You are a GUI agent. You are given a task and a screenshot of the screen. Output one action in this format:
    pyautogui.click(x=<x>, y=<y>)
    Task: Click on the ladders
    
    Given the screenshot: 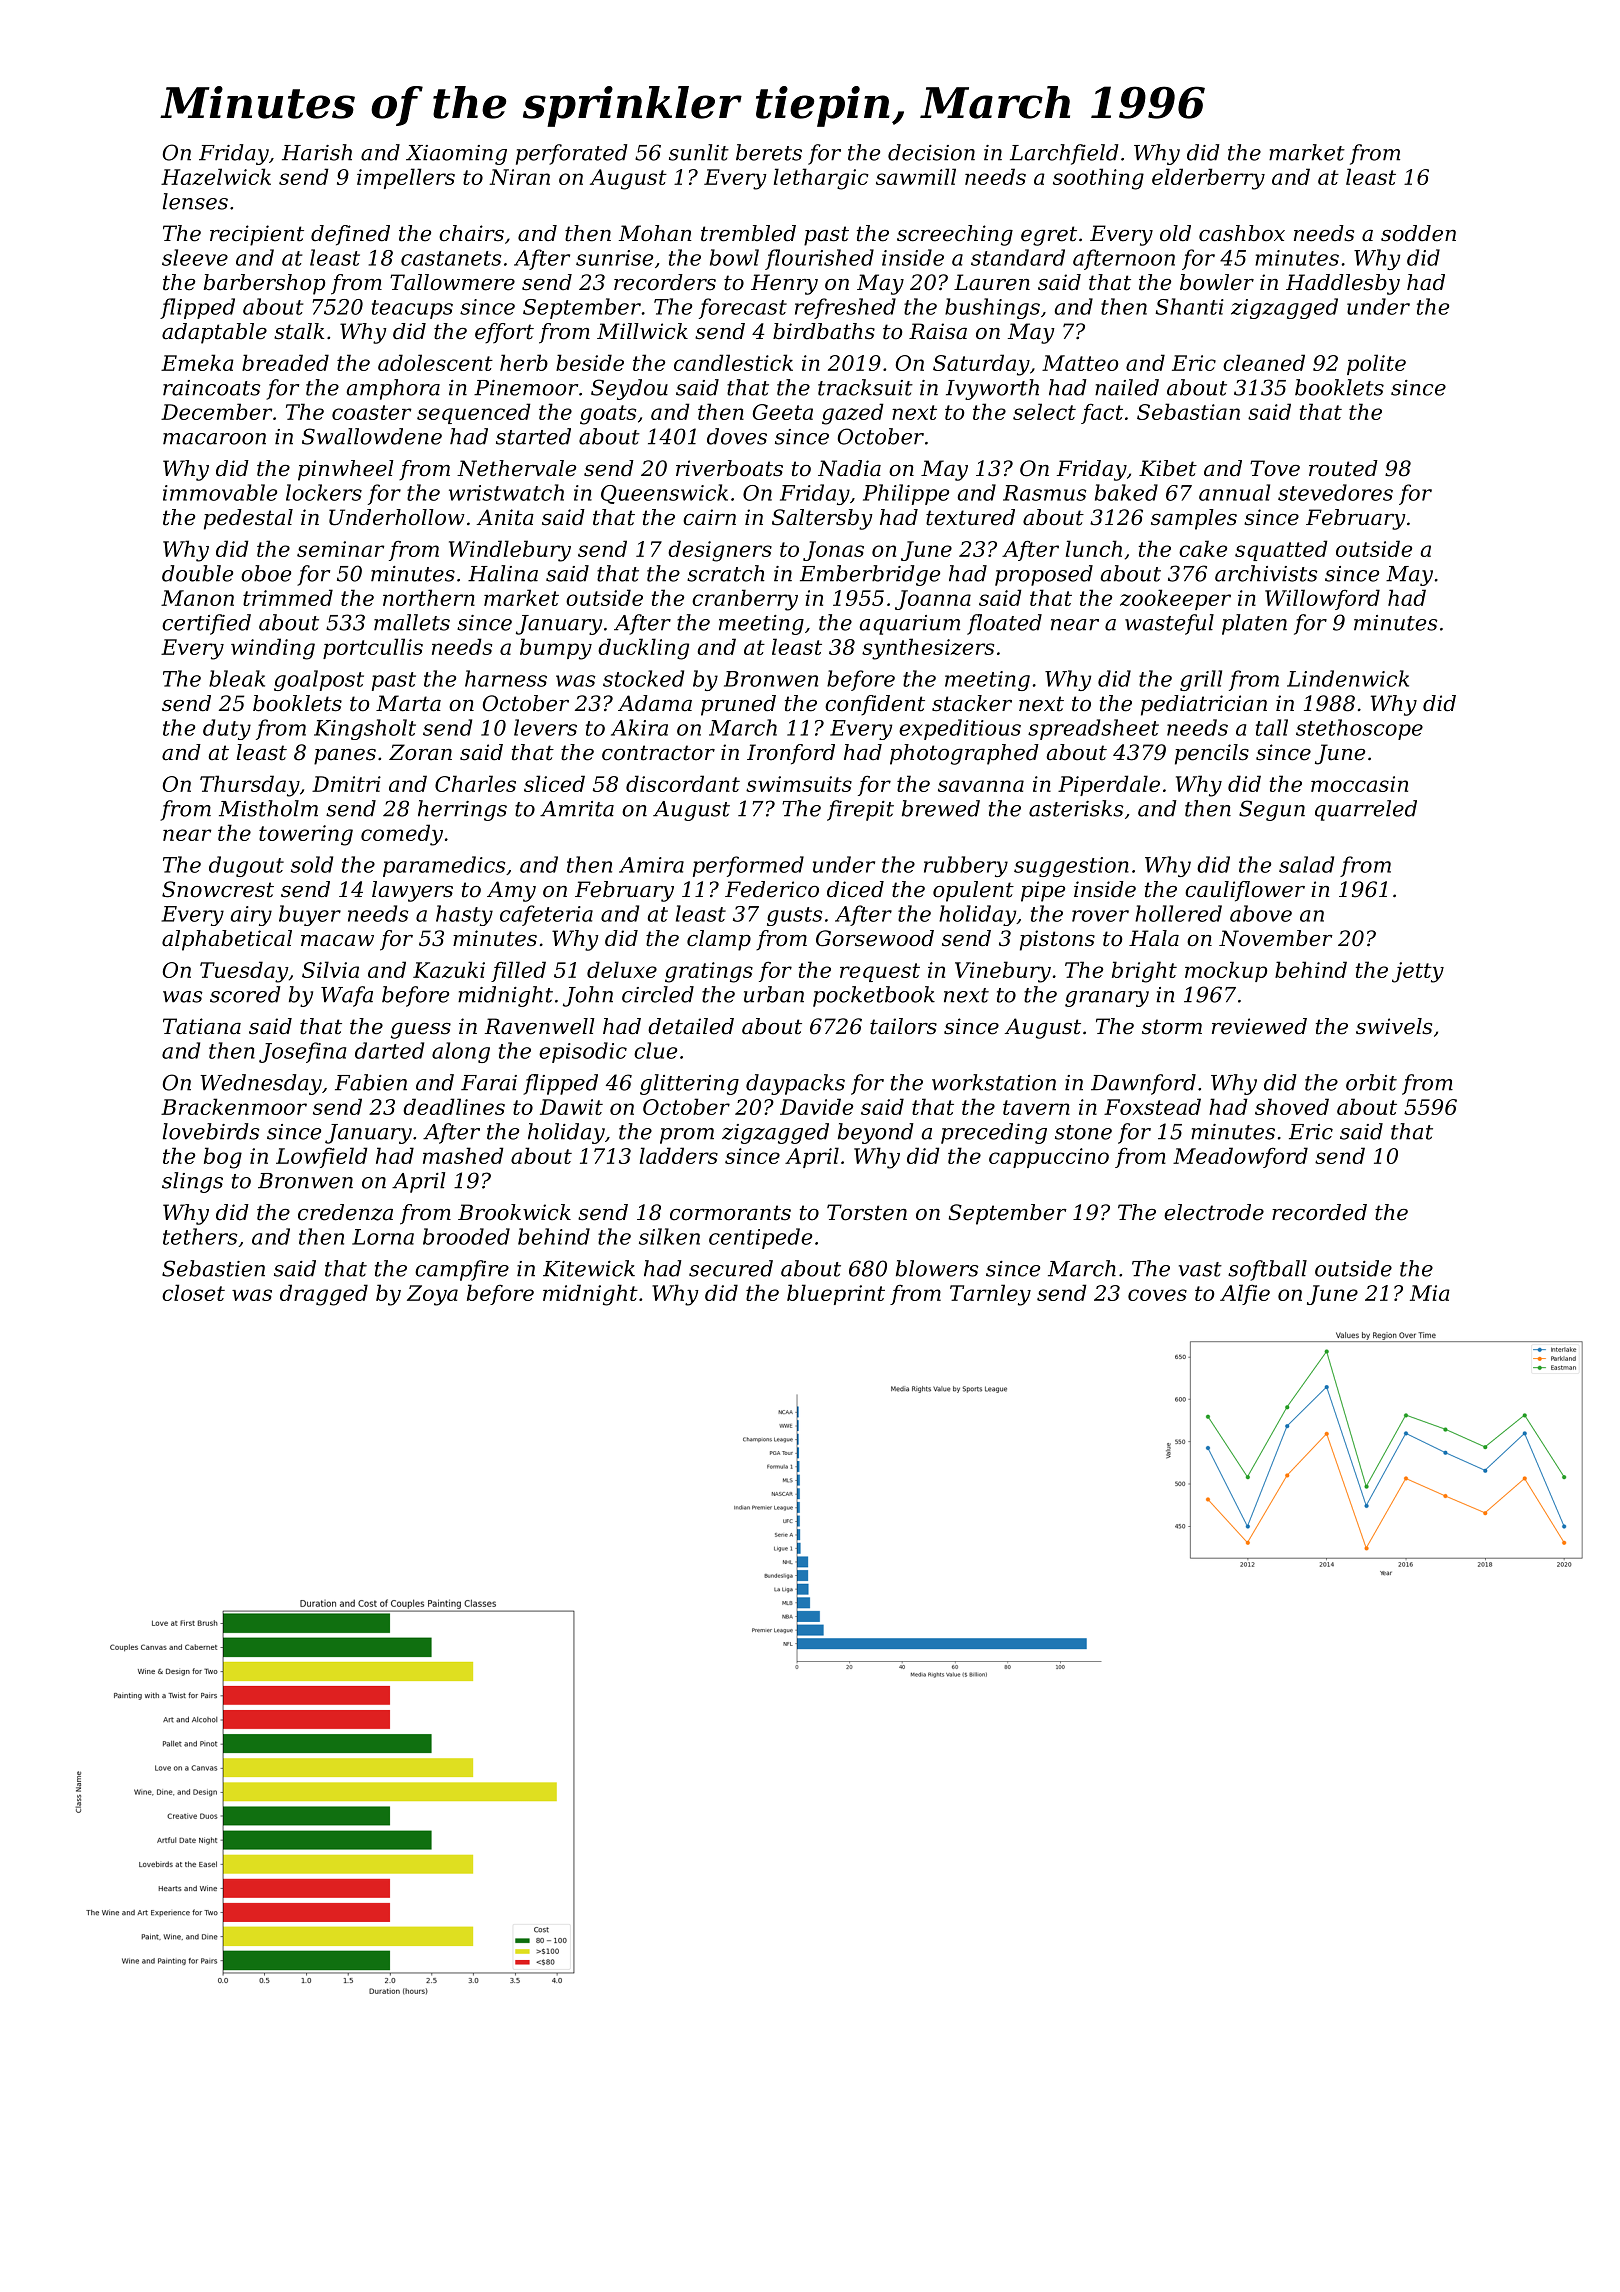 What is the action you would take?
    pyautogui.click(x=679, y=1155)
